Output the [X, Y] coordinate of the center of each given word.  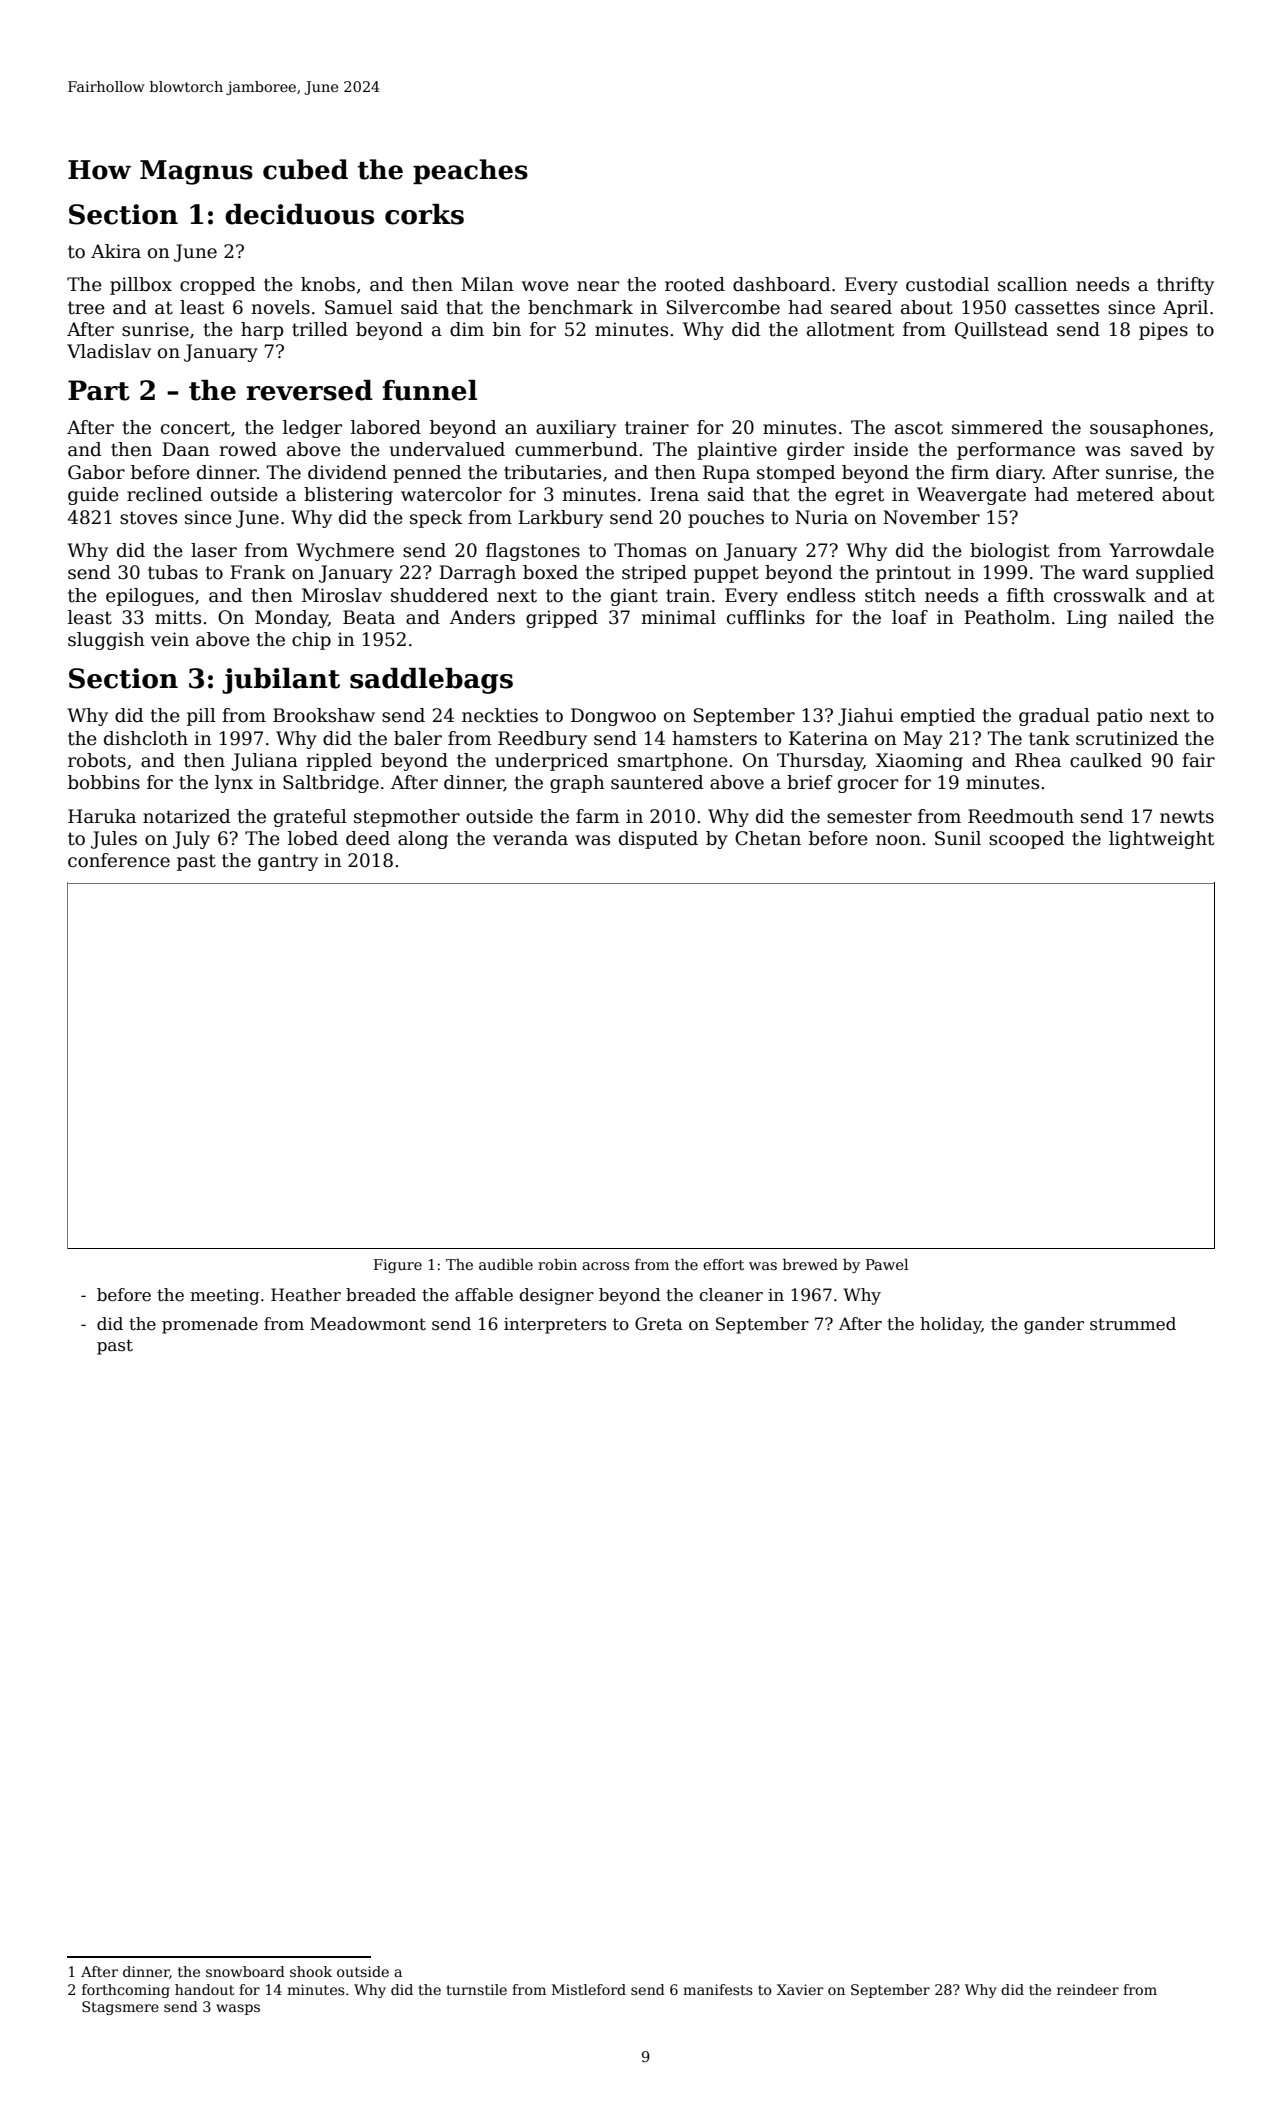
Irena [674, 494]
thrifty [1185, 286]
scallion [1033, 284]
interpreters [555, 1325]
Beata [369, 617]
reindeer [1088, 1989]
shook [311, 1971]
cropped [218, 286]
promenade [210, 1325]
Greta [659, 1324]
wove [545, 286]
